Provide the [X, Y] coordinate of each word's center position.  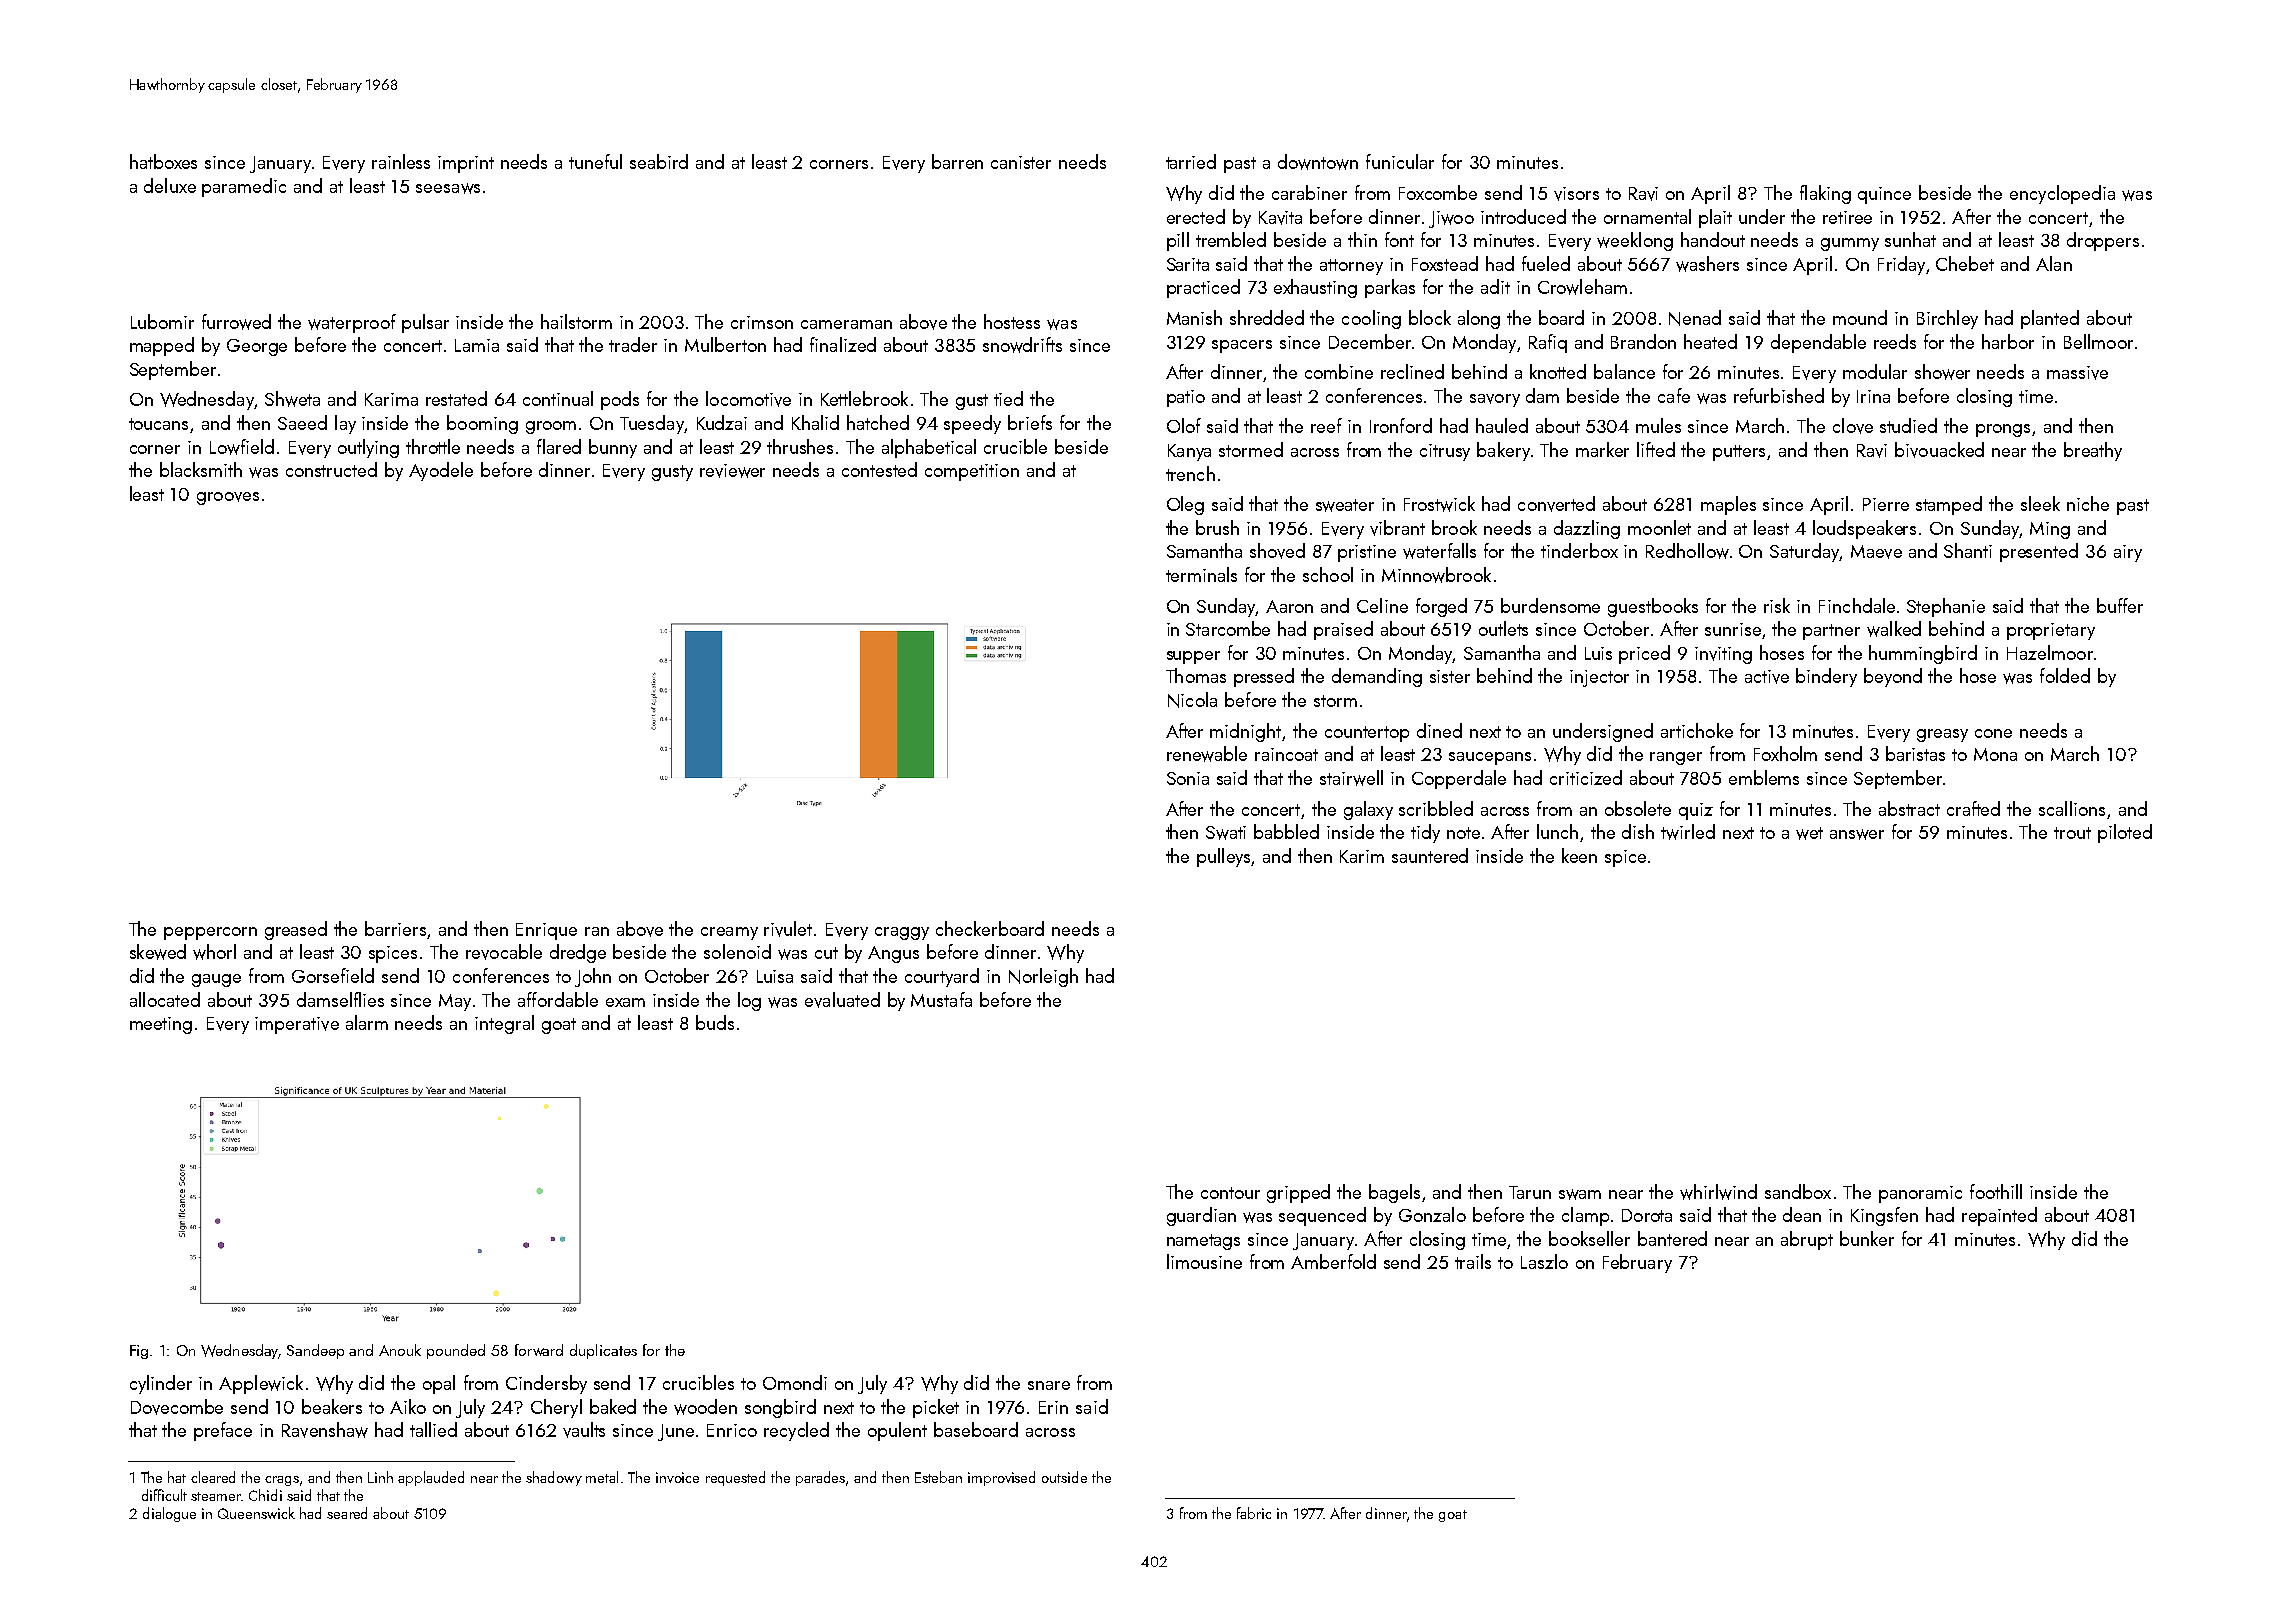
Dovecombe [177, 1407]
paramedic [244, 187]
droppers [2103, 241]
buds [715, 1022]
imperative [297, 1025]
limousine [1204, 1261]
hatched [878, 422]
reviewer [732, 471]
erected [1196, 216]
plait [1715, 218]
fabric [1254, 1513]
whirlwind [1718, 1192]
